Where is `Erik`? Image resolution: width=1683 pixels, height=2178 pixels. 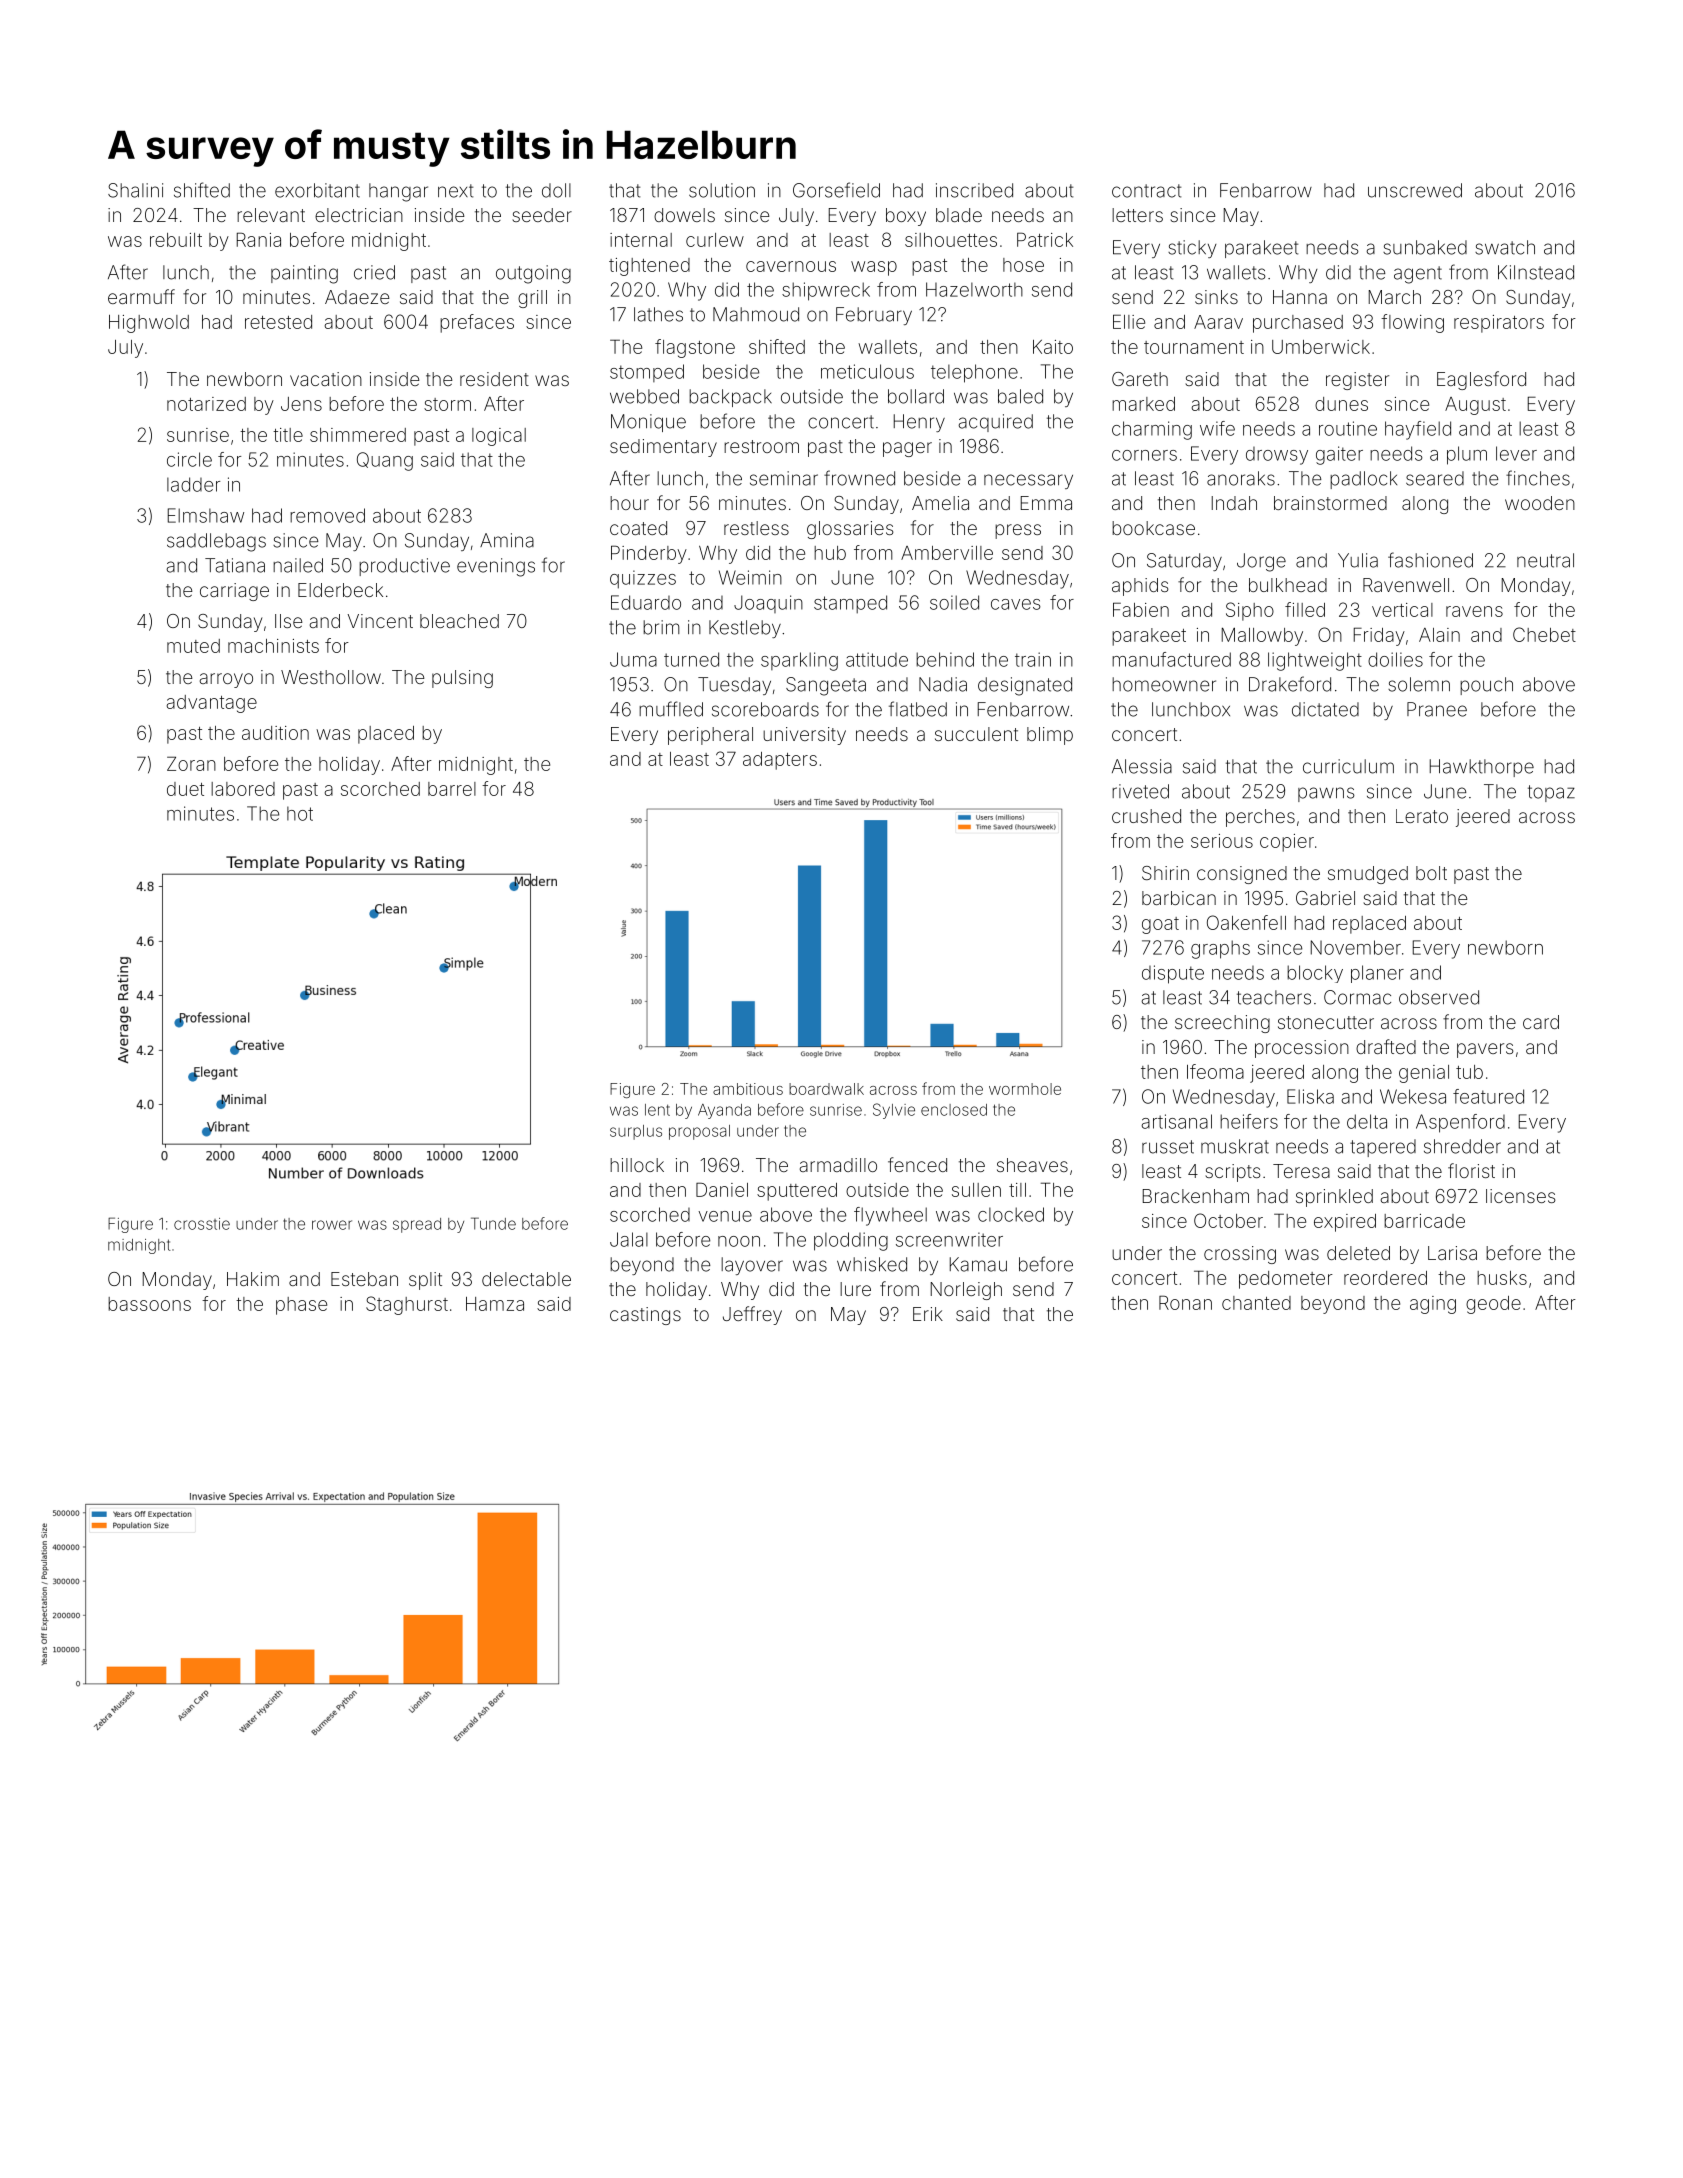 Erik is located at coordinates (928, 1314).
